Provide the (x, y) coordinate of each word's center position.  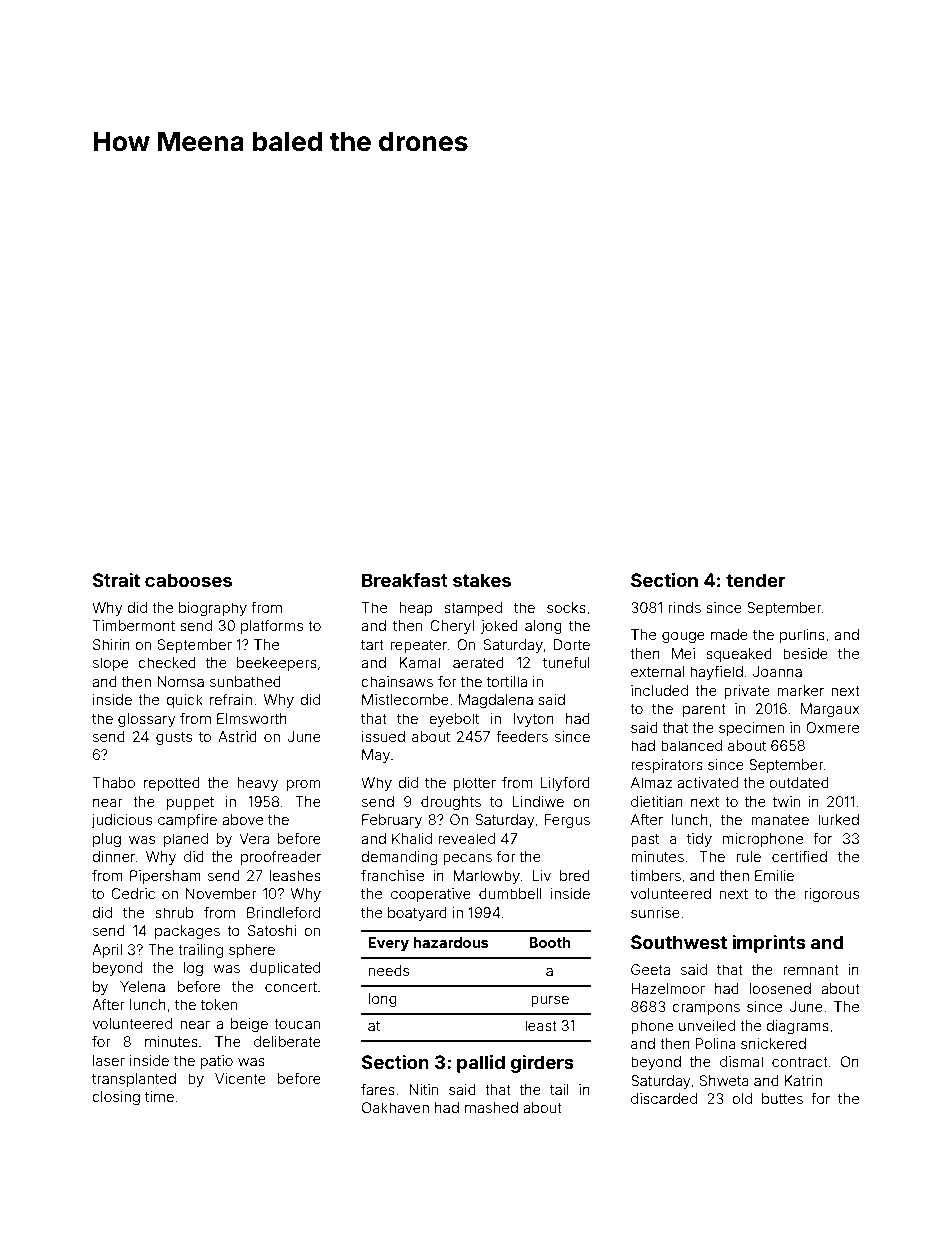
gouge (683, 637)
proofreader (281, 858)
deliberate (287, 1041)
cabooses (188, 580)
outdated (799, 782)
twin (786, 801)
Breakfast (405, 580)
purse (550, 1001)
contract (800, 1062)
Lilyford (565, 784)
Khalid (412, 838)
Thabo (114, 782)
